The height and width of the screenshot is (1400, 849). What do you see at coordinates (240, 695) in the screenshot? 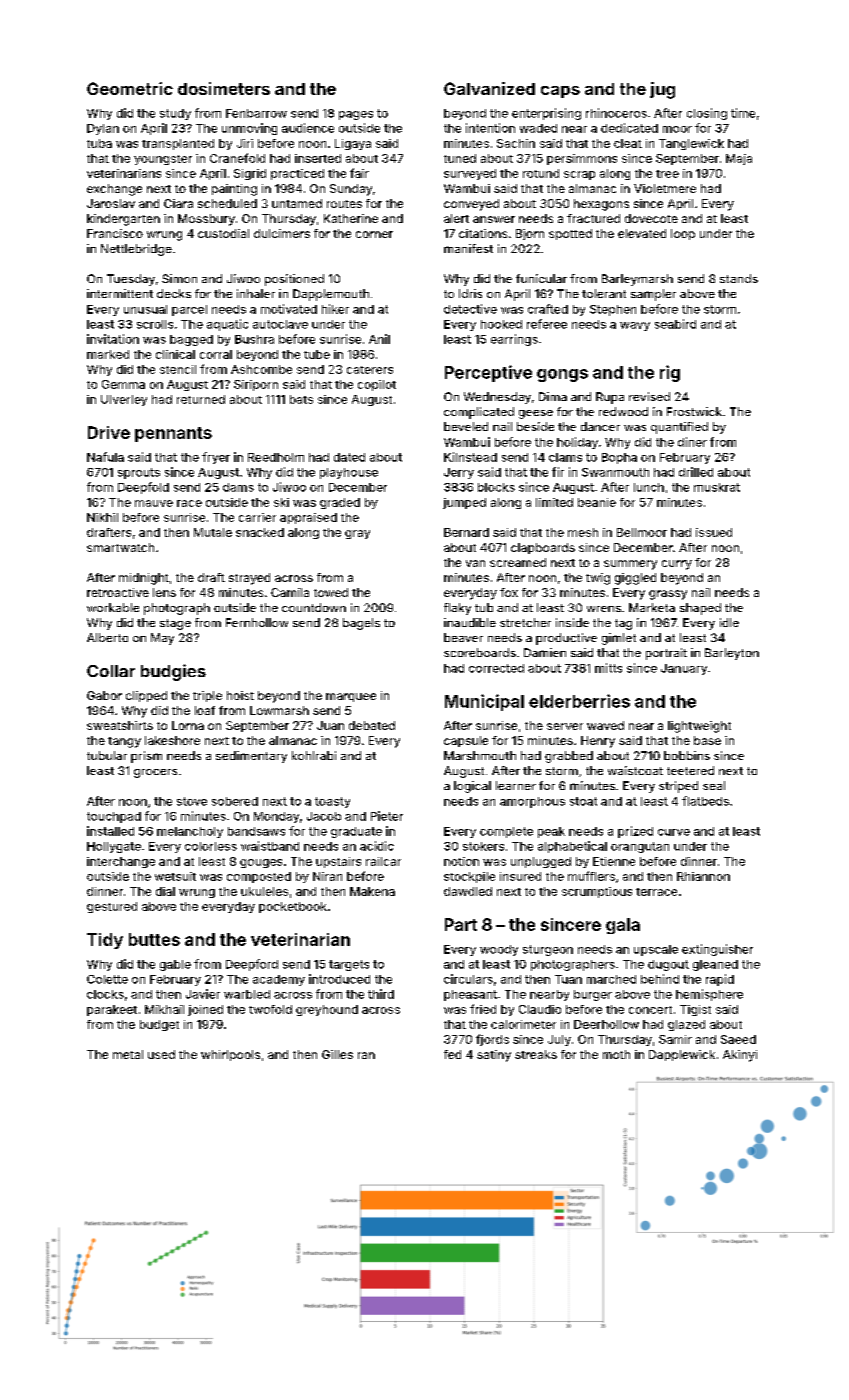
I see `hoist` at bounding box center [240, 695].
